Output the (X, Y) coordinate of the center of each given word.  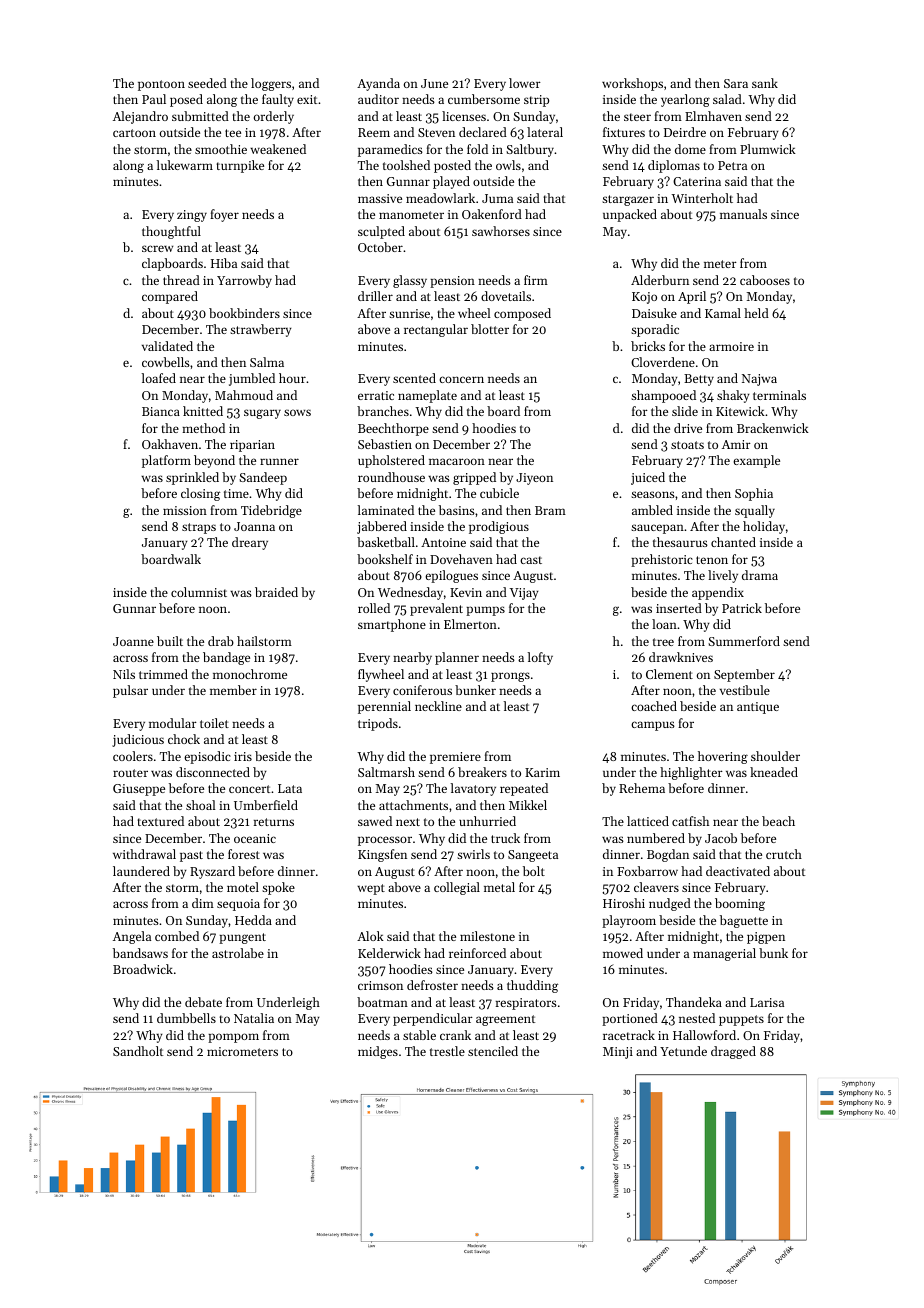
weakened (278, 149)
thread (181, 280)
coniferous (422, 690)
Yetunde (683, 1051)
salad (727, 99)
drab (221, 641)
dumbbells (186, 1018)
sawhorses (501, 231)
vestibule (745, 690)
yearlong (685, 100)
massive (380, 198)
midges (378, 1052)
